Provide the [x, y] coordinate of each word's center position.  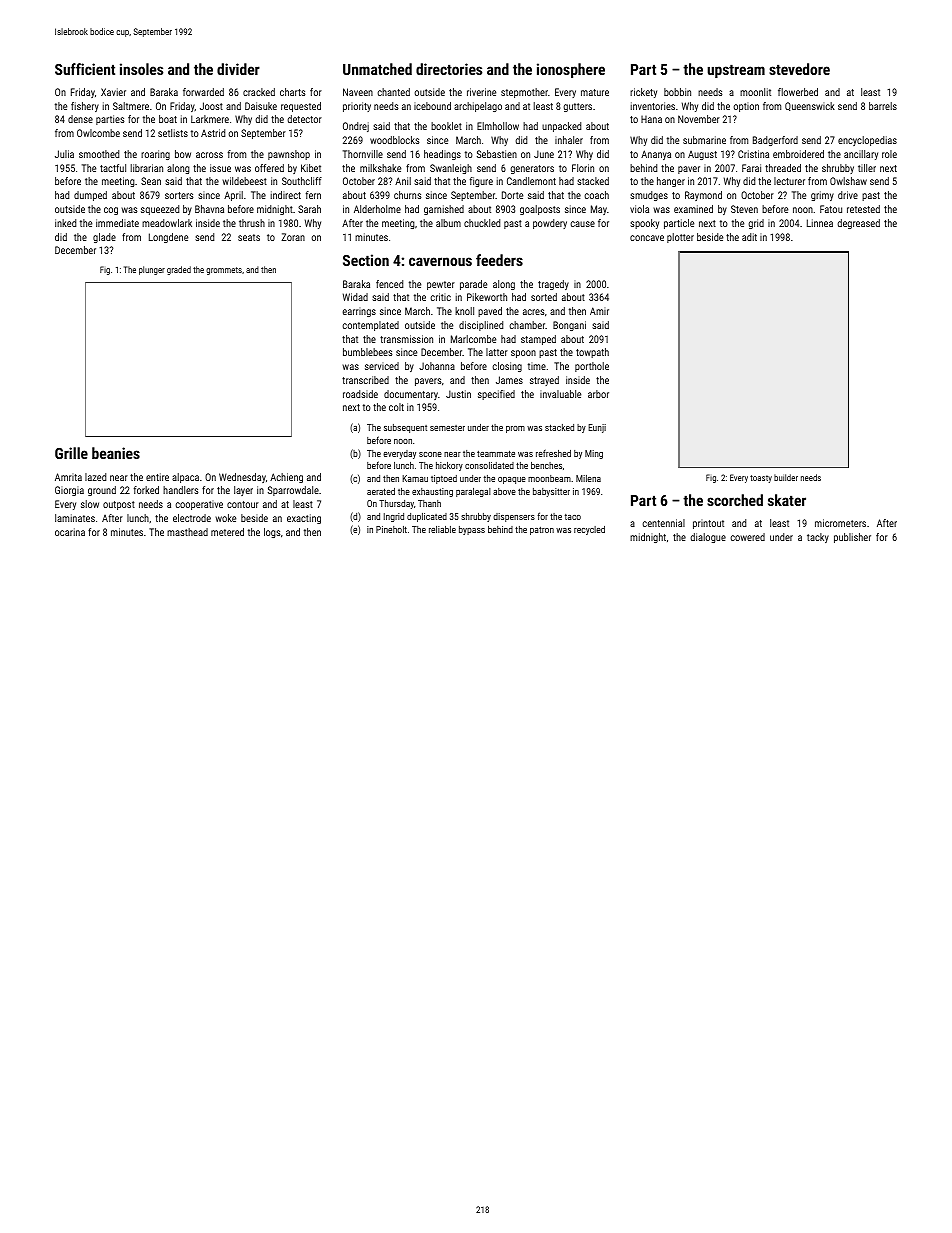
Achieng [286, 478]
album [448, 223]
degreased [858, 224]
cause [582, 224]
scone [430, 454]
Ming [594, 454]
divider [238, 69]
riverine [481, 92]
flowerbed [798, 92]
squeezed [160, 210]
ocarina [70, 532]
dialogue [708, 538]
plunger [152, 270]
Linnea [820, 223]
